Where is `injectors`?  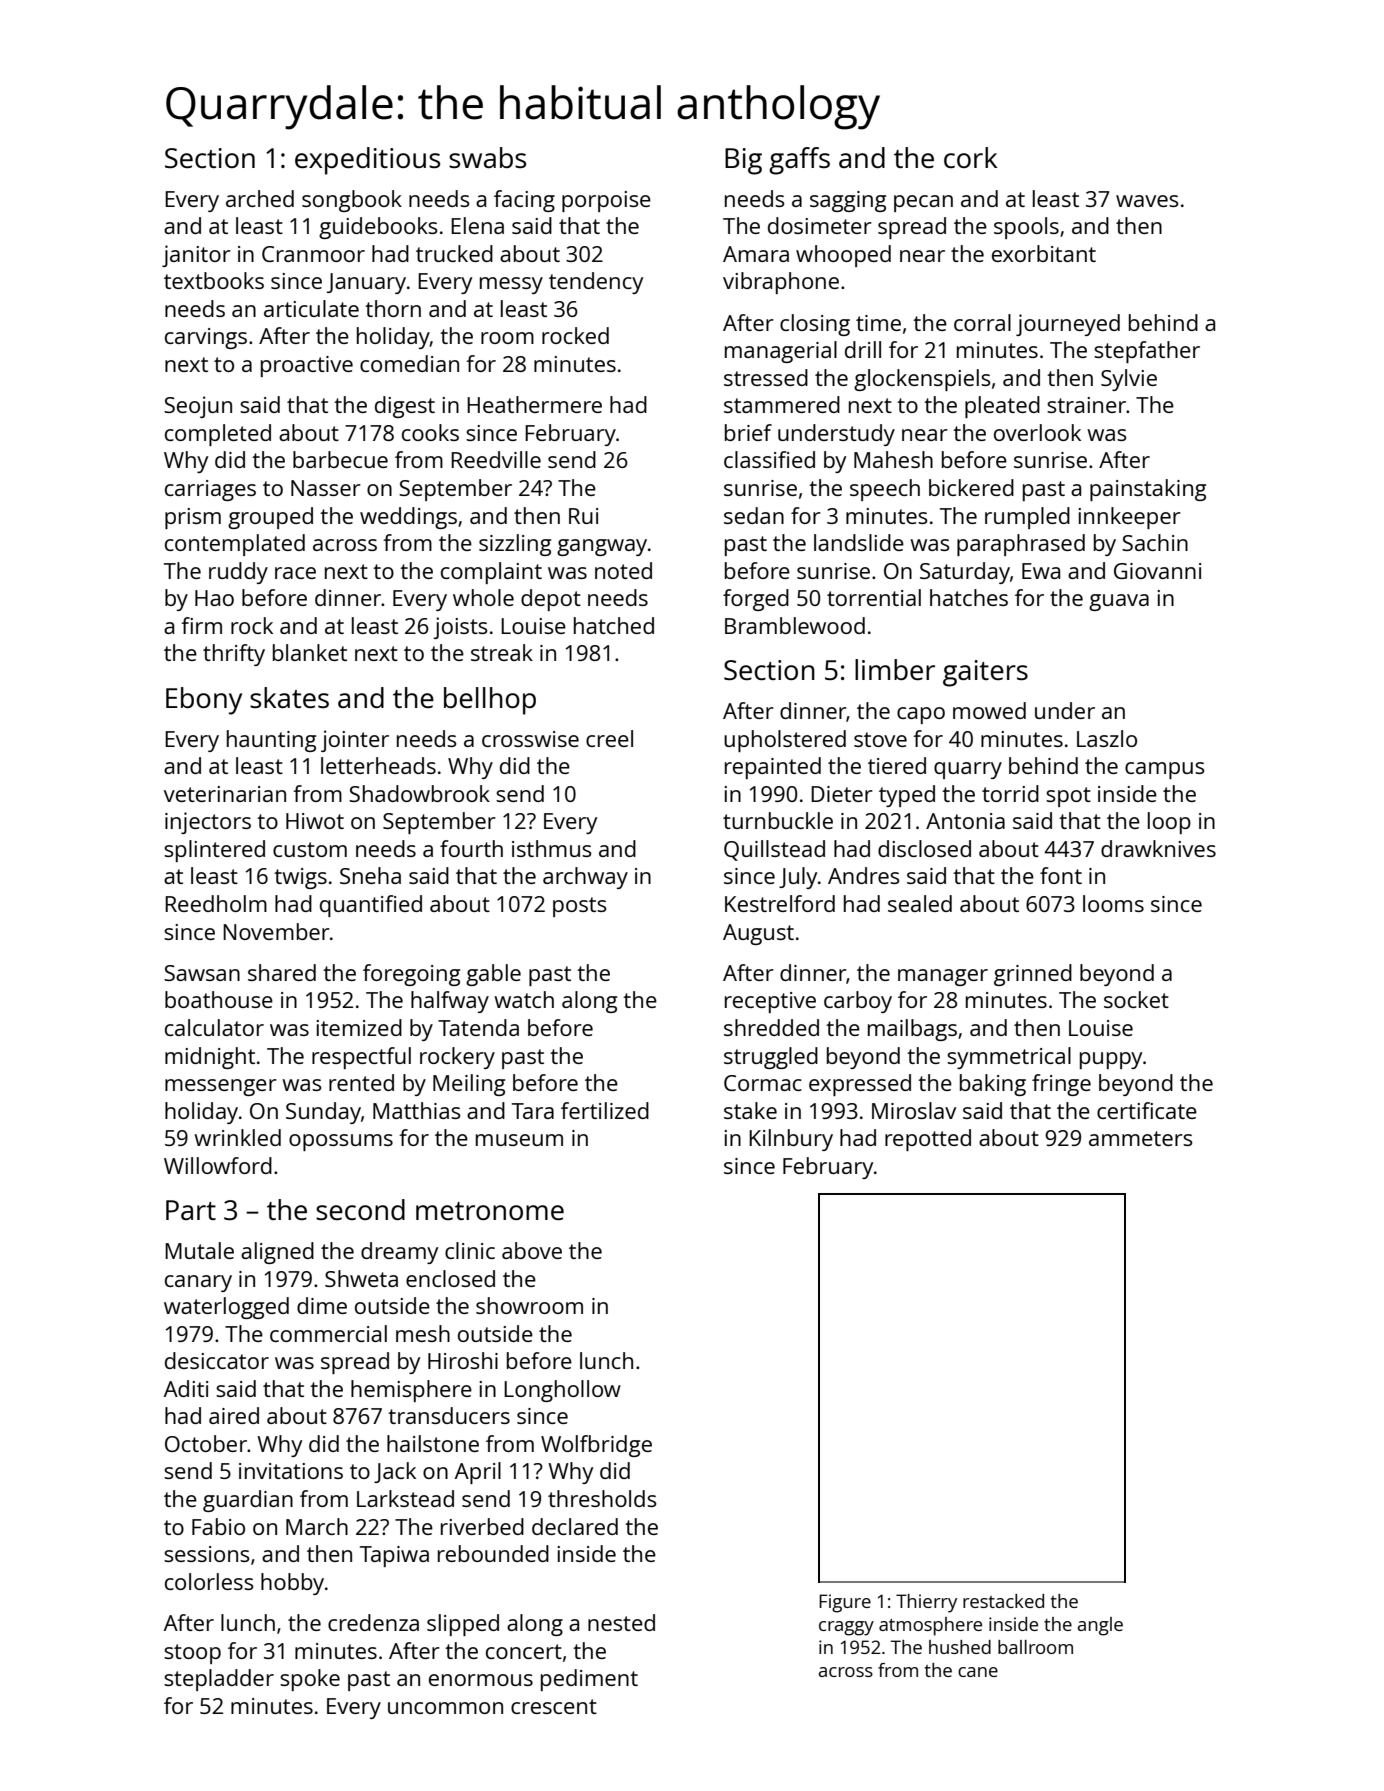
injectors is located at coordinates (208, 823).
